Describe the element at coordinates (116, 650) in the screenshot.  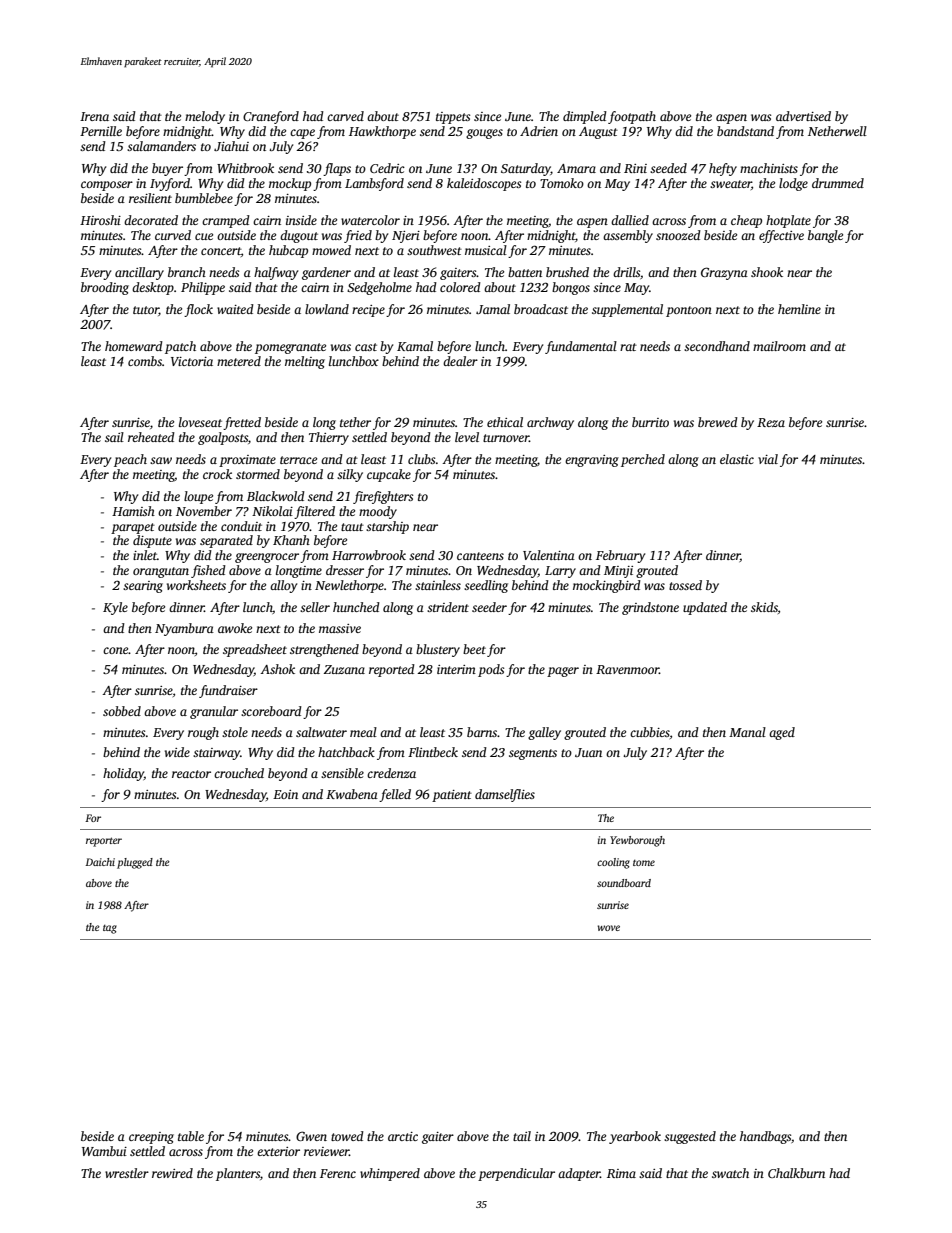
I see `cone` at that location.
